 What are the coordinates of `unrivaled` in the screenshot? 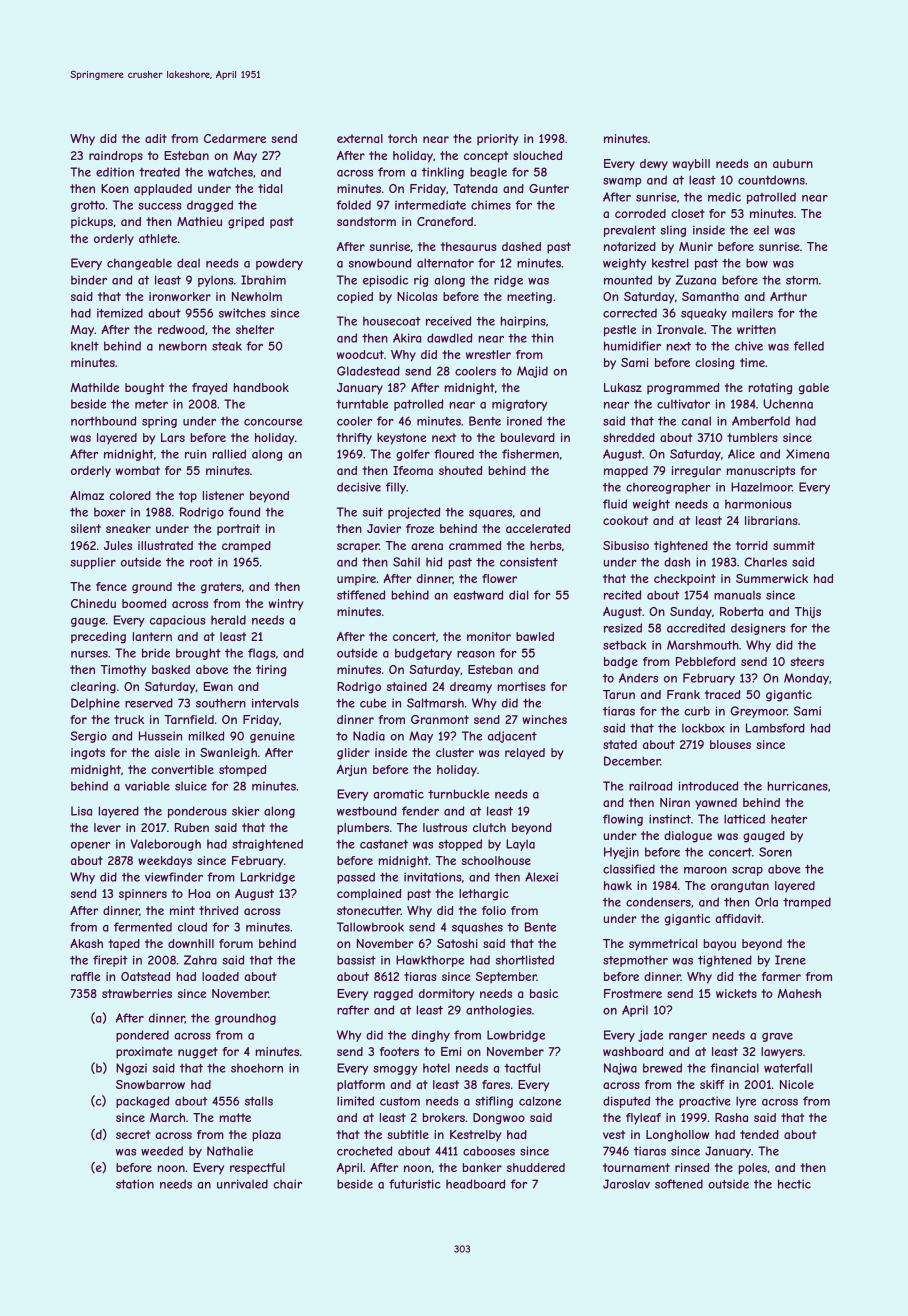 It's located at (242, 1184).
